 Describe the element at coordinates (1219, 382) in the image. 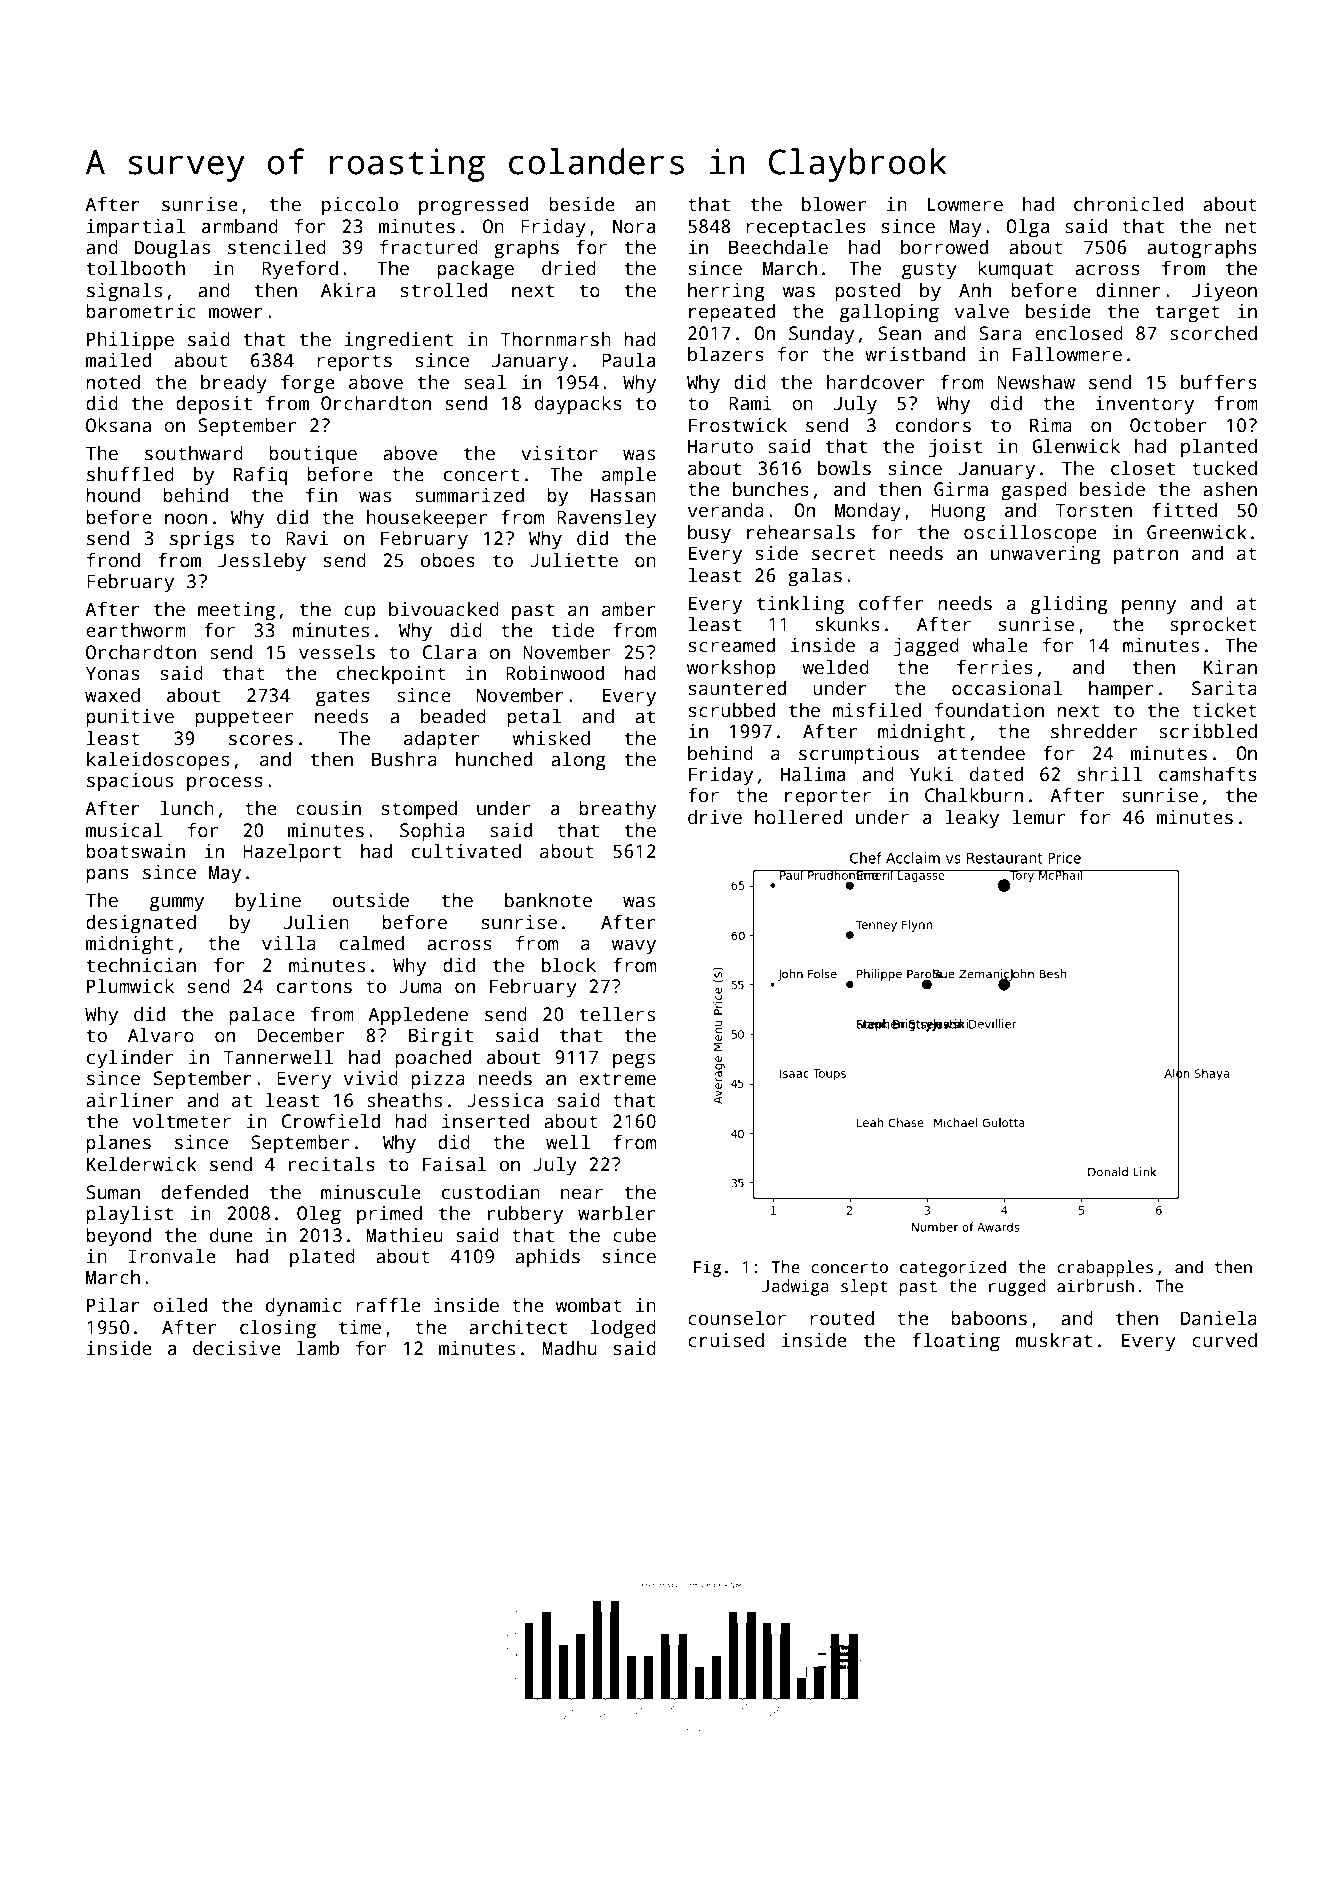

I see `buffers` at that location.
